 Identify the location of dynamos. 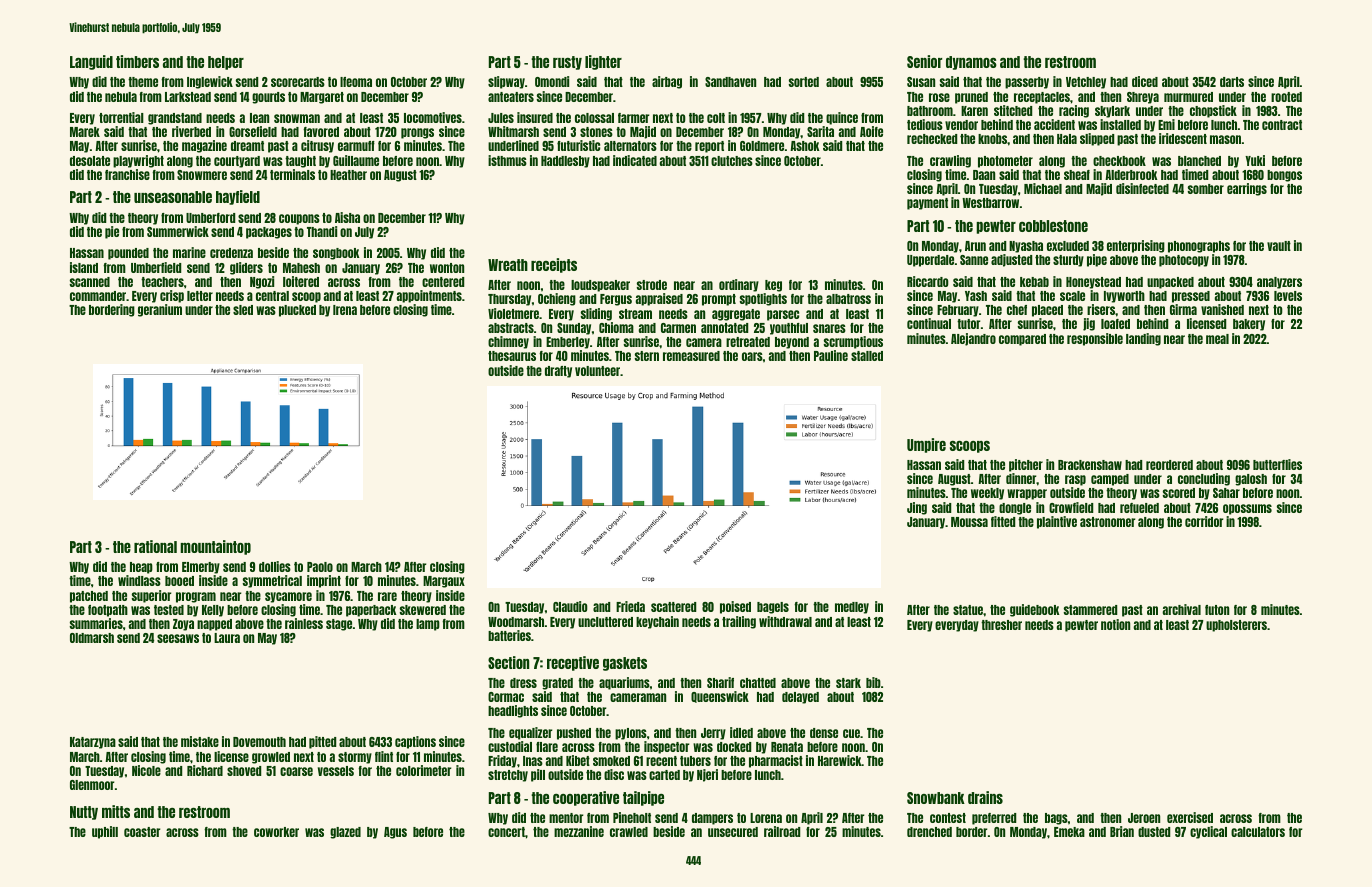
(971, 63).
